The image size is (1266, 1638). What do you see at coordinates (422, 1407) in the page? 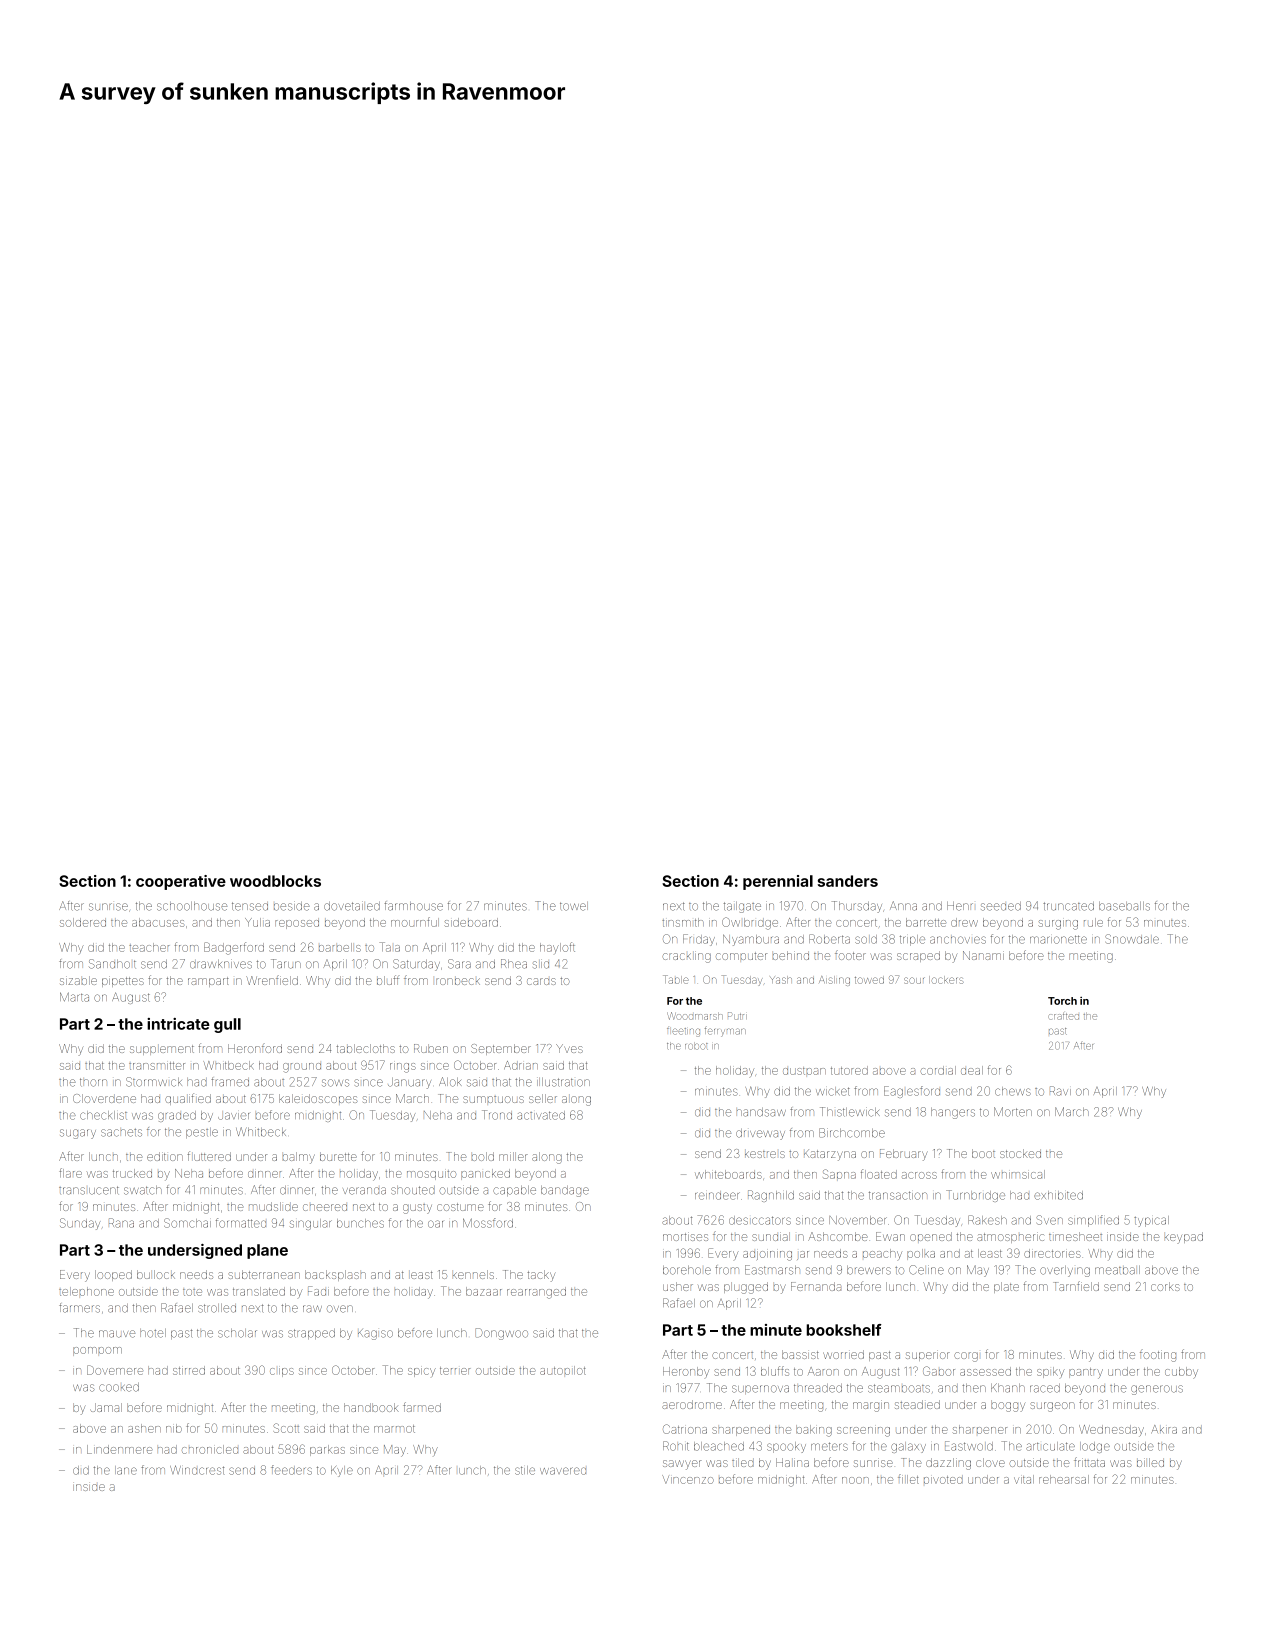
I see `farmed` at bounding box center [422, 1407].
